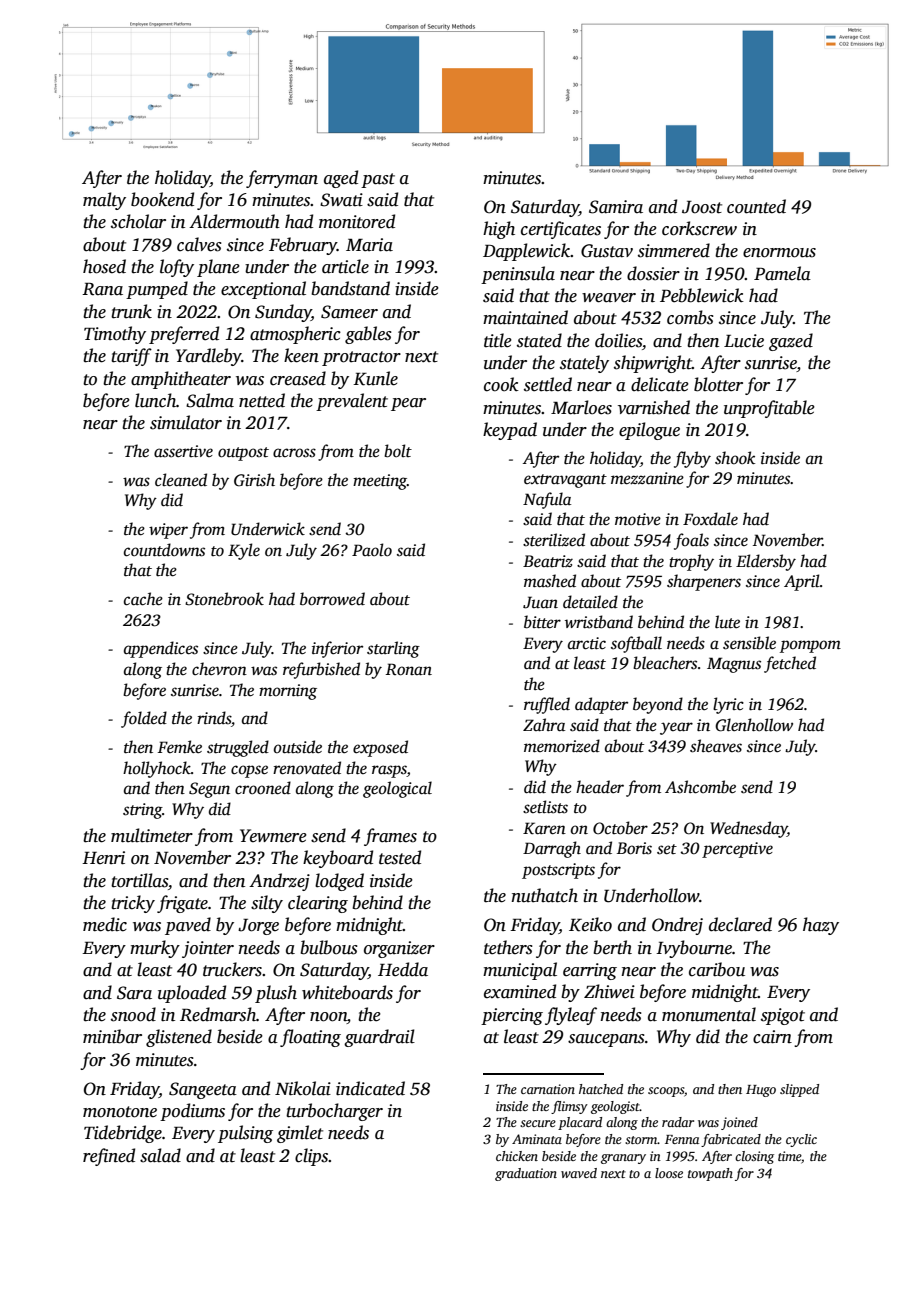  What do you see at coordinates (378, 180) in the page?
I see `past` at bounding box center [378, 180].
